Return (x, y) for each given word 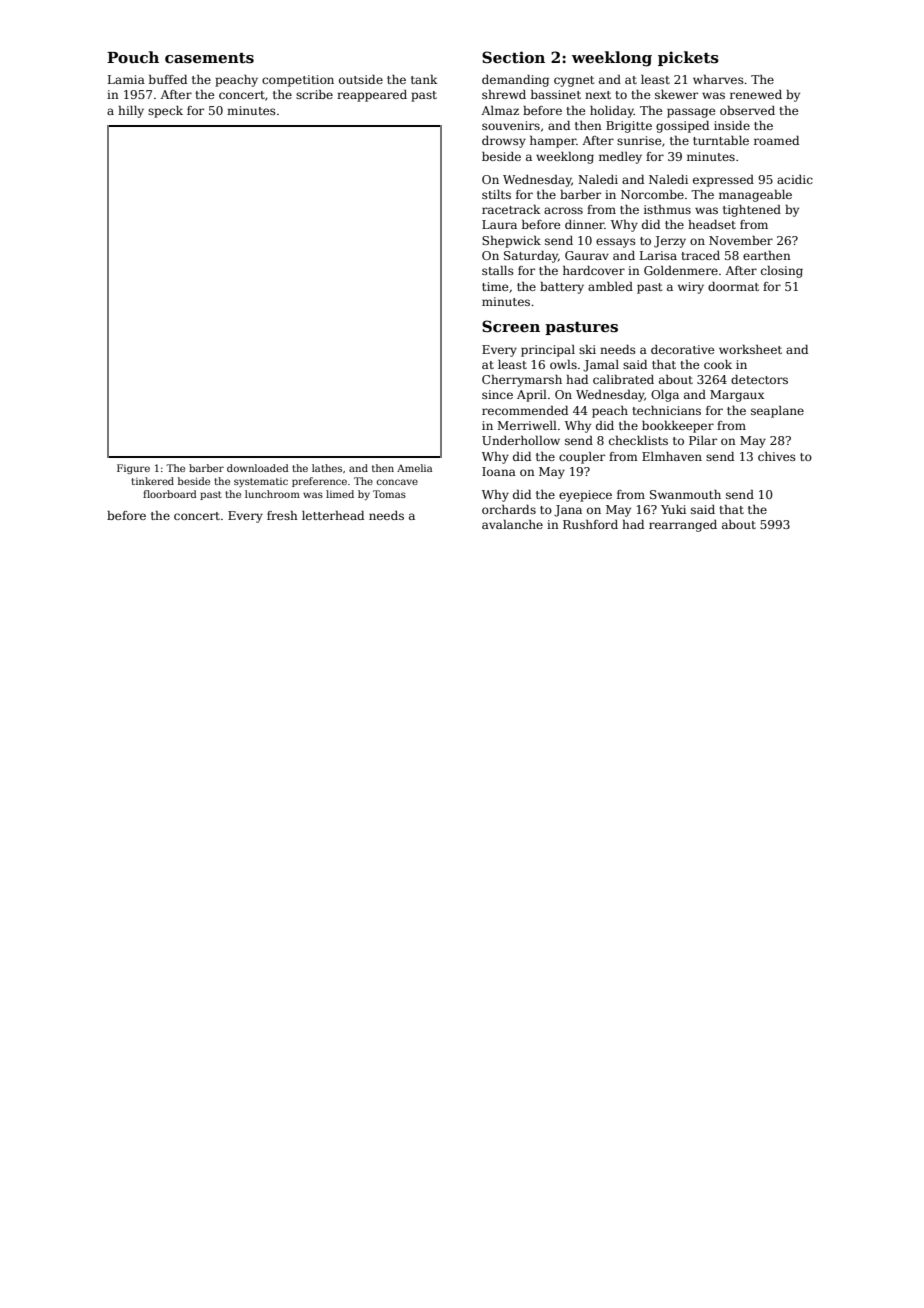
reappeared (372, 96)
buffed (168, 79)
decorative (682, 349)
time (495, 286)
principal (548, 351)
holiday (612, 112)
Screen (511, 326)
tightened (752, 211)
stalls (498, 270)
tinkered (152, 481)
